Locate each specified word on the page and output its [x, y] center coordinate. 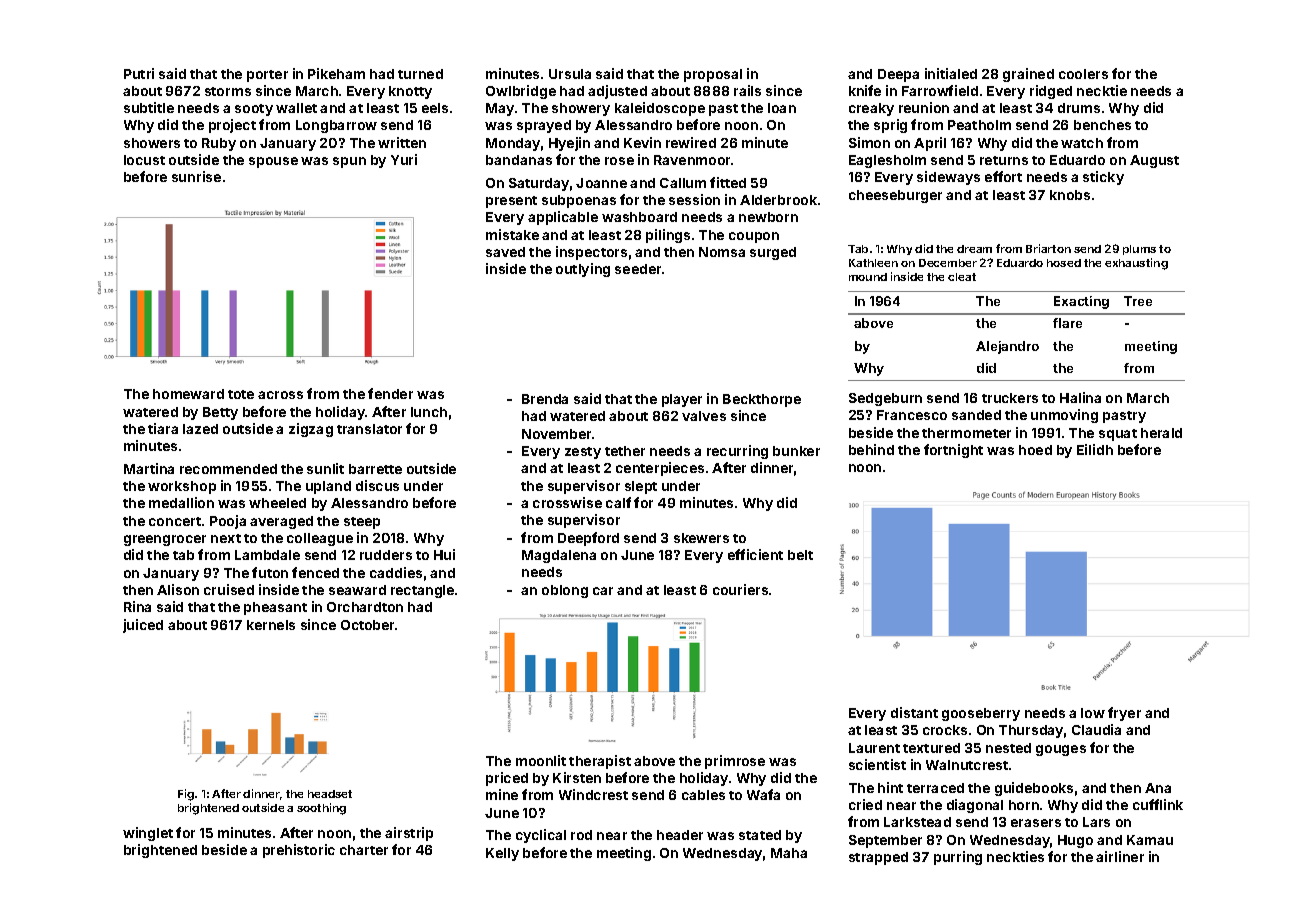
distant [914, 712]
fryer [1124, 714]
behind [871, 449]
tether [625, 451]
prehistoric [299, 851]
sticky [1103, 178]
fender [390, 393]
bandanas [519, 160]
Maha [789, 853]
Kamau [1150, 840]
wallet [296, 108]
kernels [271, 625]
